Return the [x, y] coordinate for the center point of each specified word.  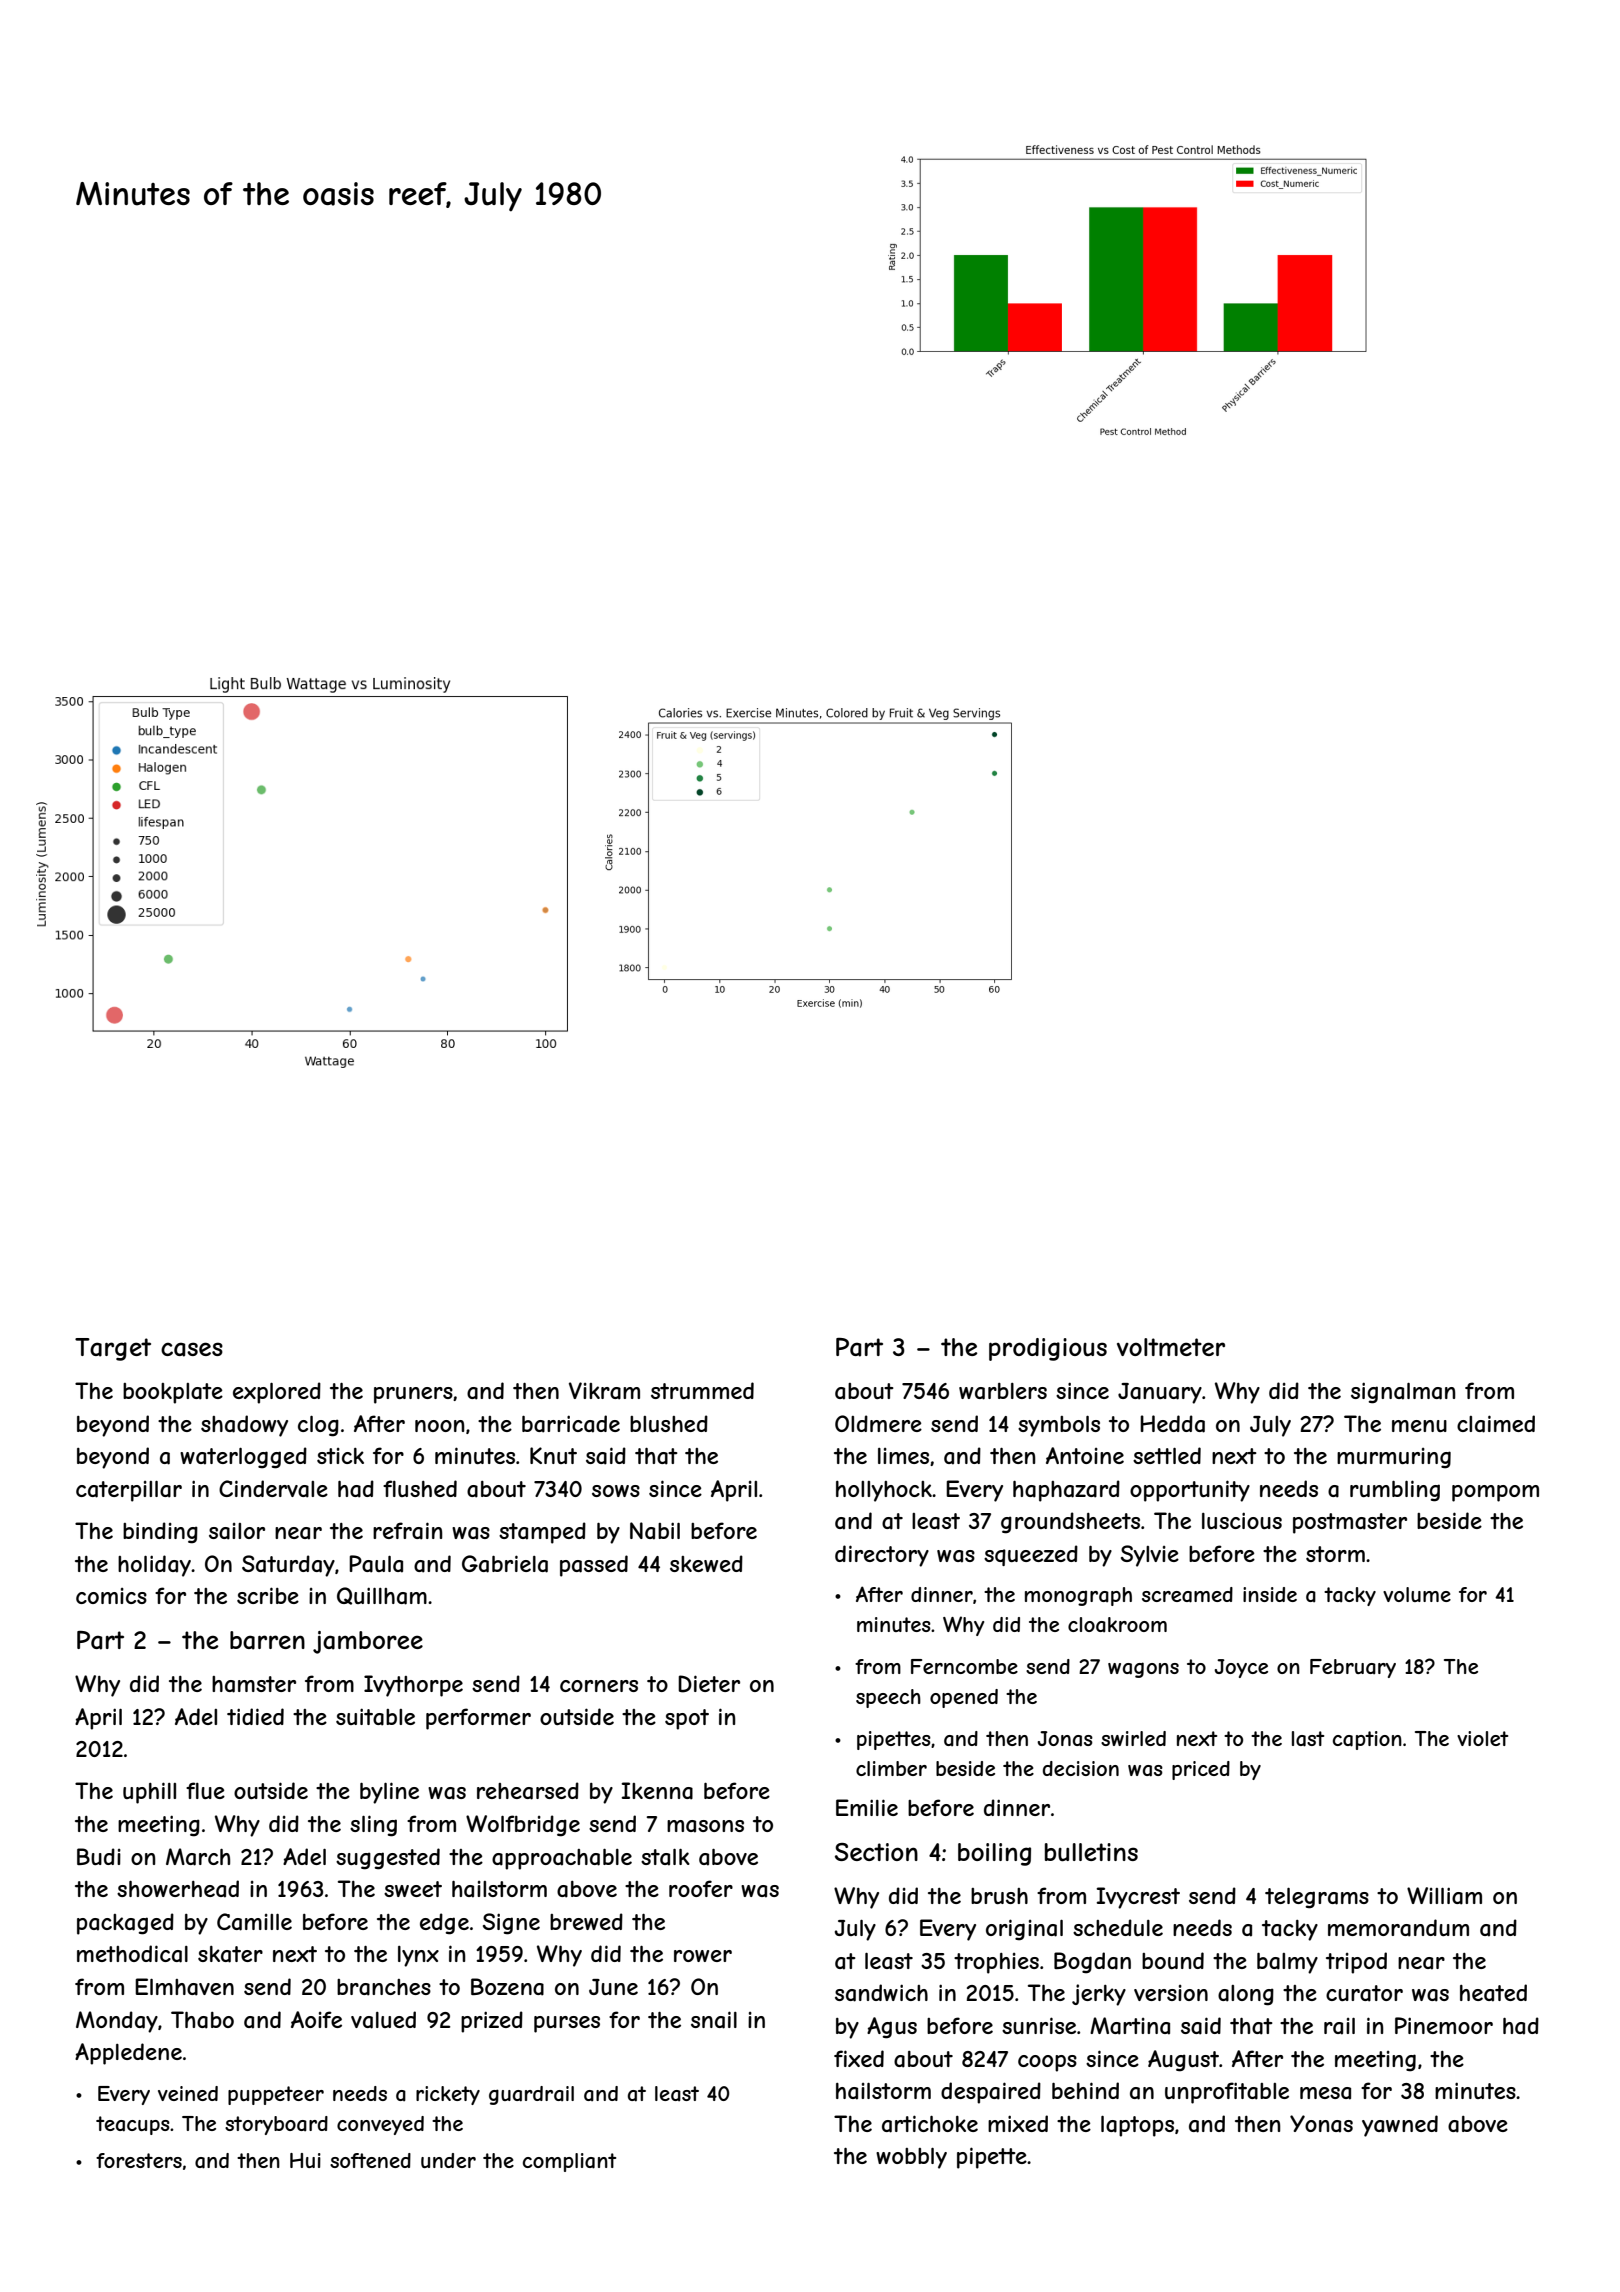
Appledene [128, 2054]
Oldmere [878, 1423]
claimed [1496, 1424]
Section [876, 1852]
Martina [1130, 2026]
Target [113, 1349]
